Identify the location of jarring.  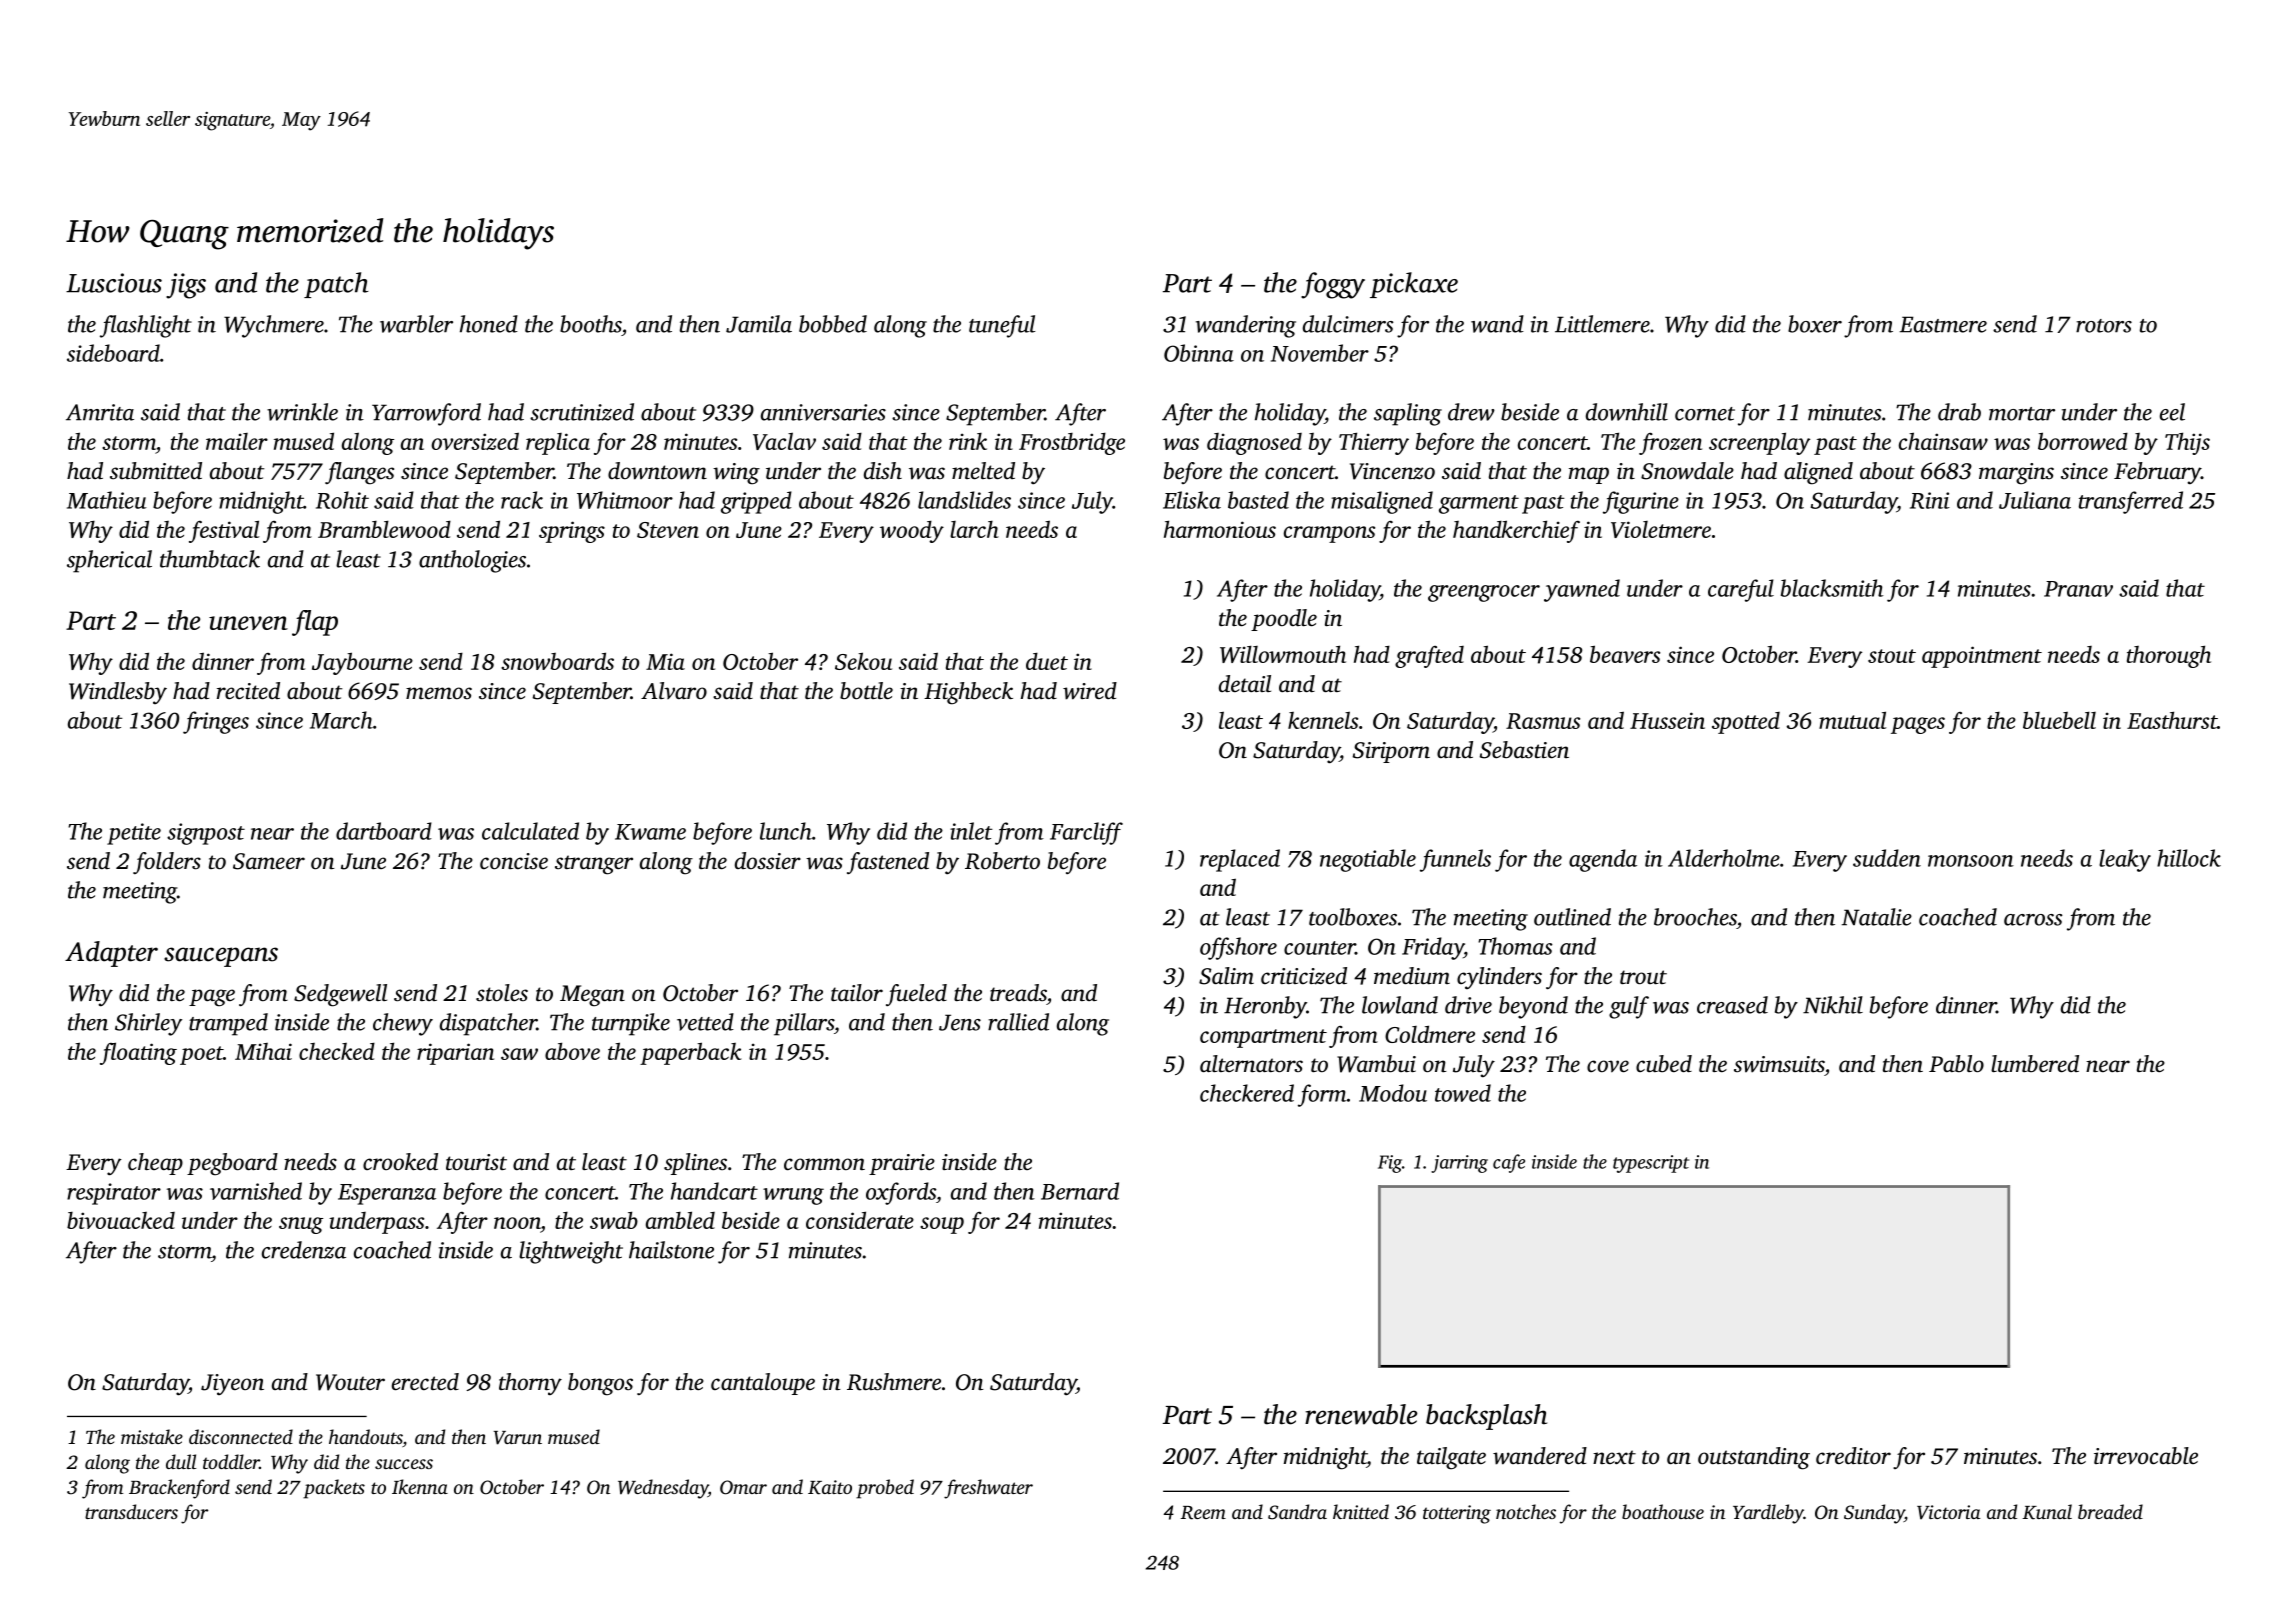
(1459, 1164).
